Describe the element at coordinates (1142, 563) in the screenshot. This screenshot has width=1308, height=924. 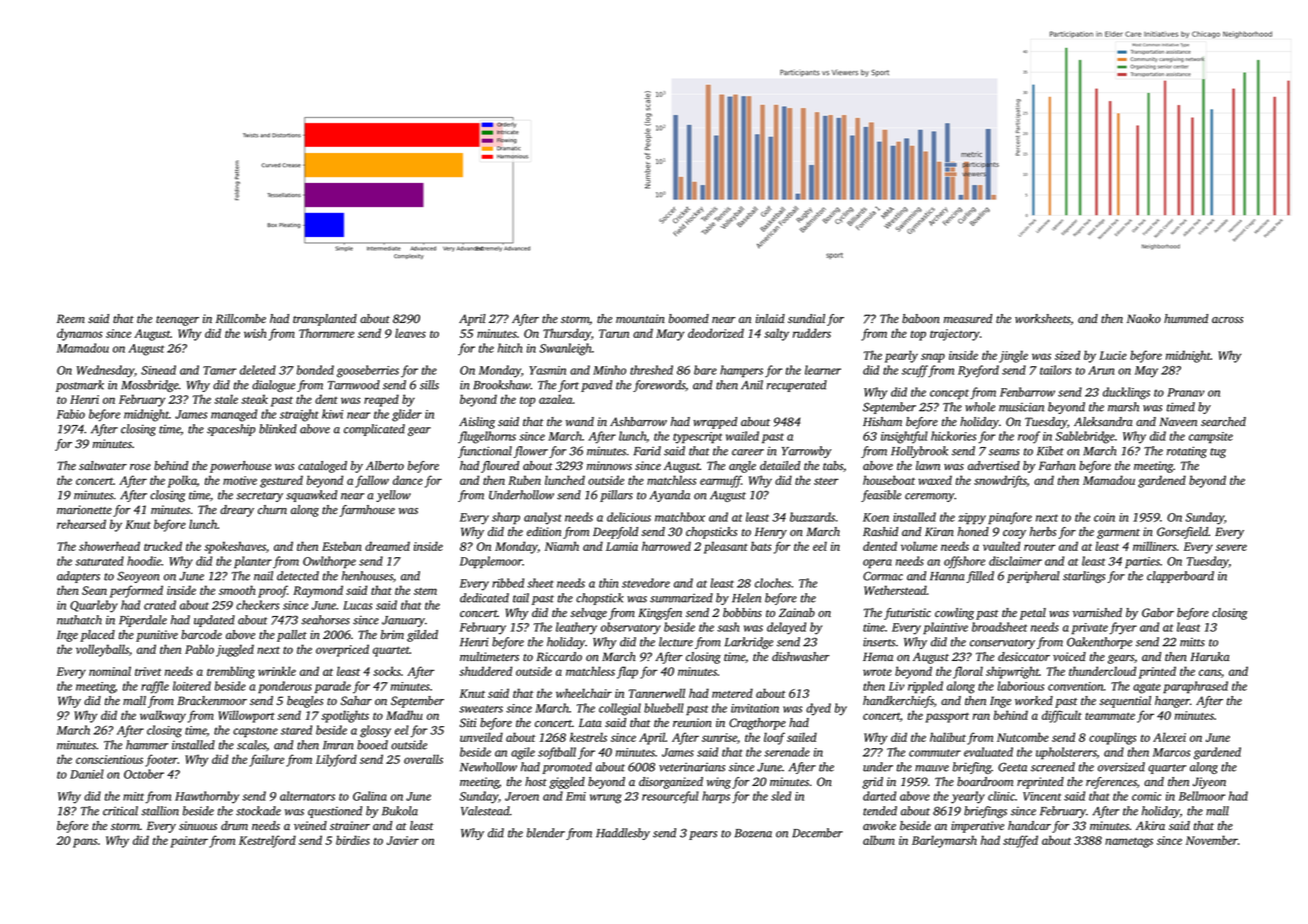
I see `parties` at that location.
